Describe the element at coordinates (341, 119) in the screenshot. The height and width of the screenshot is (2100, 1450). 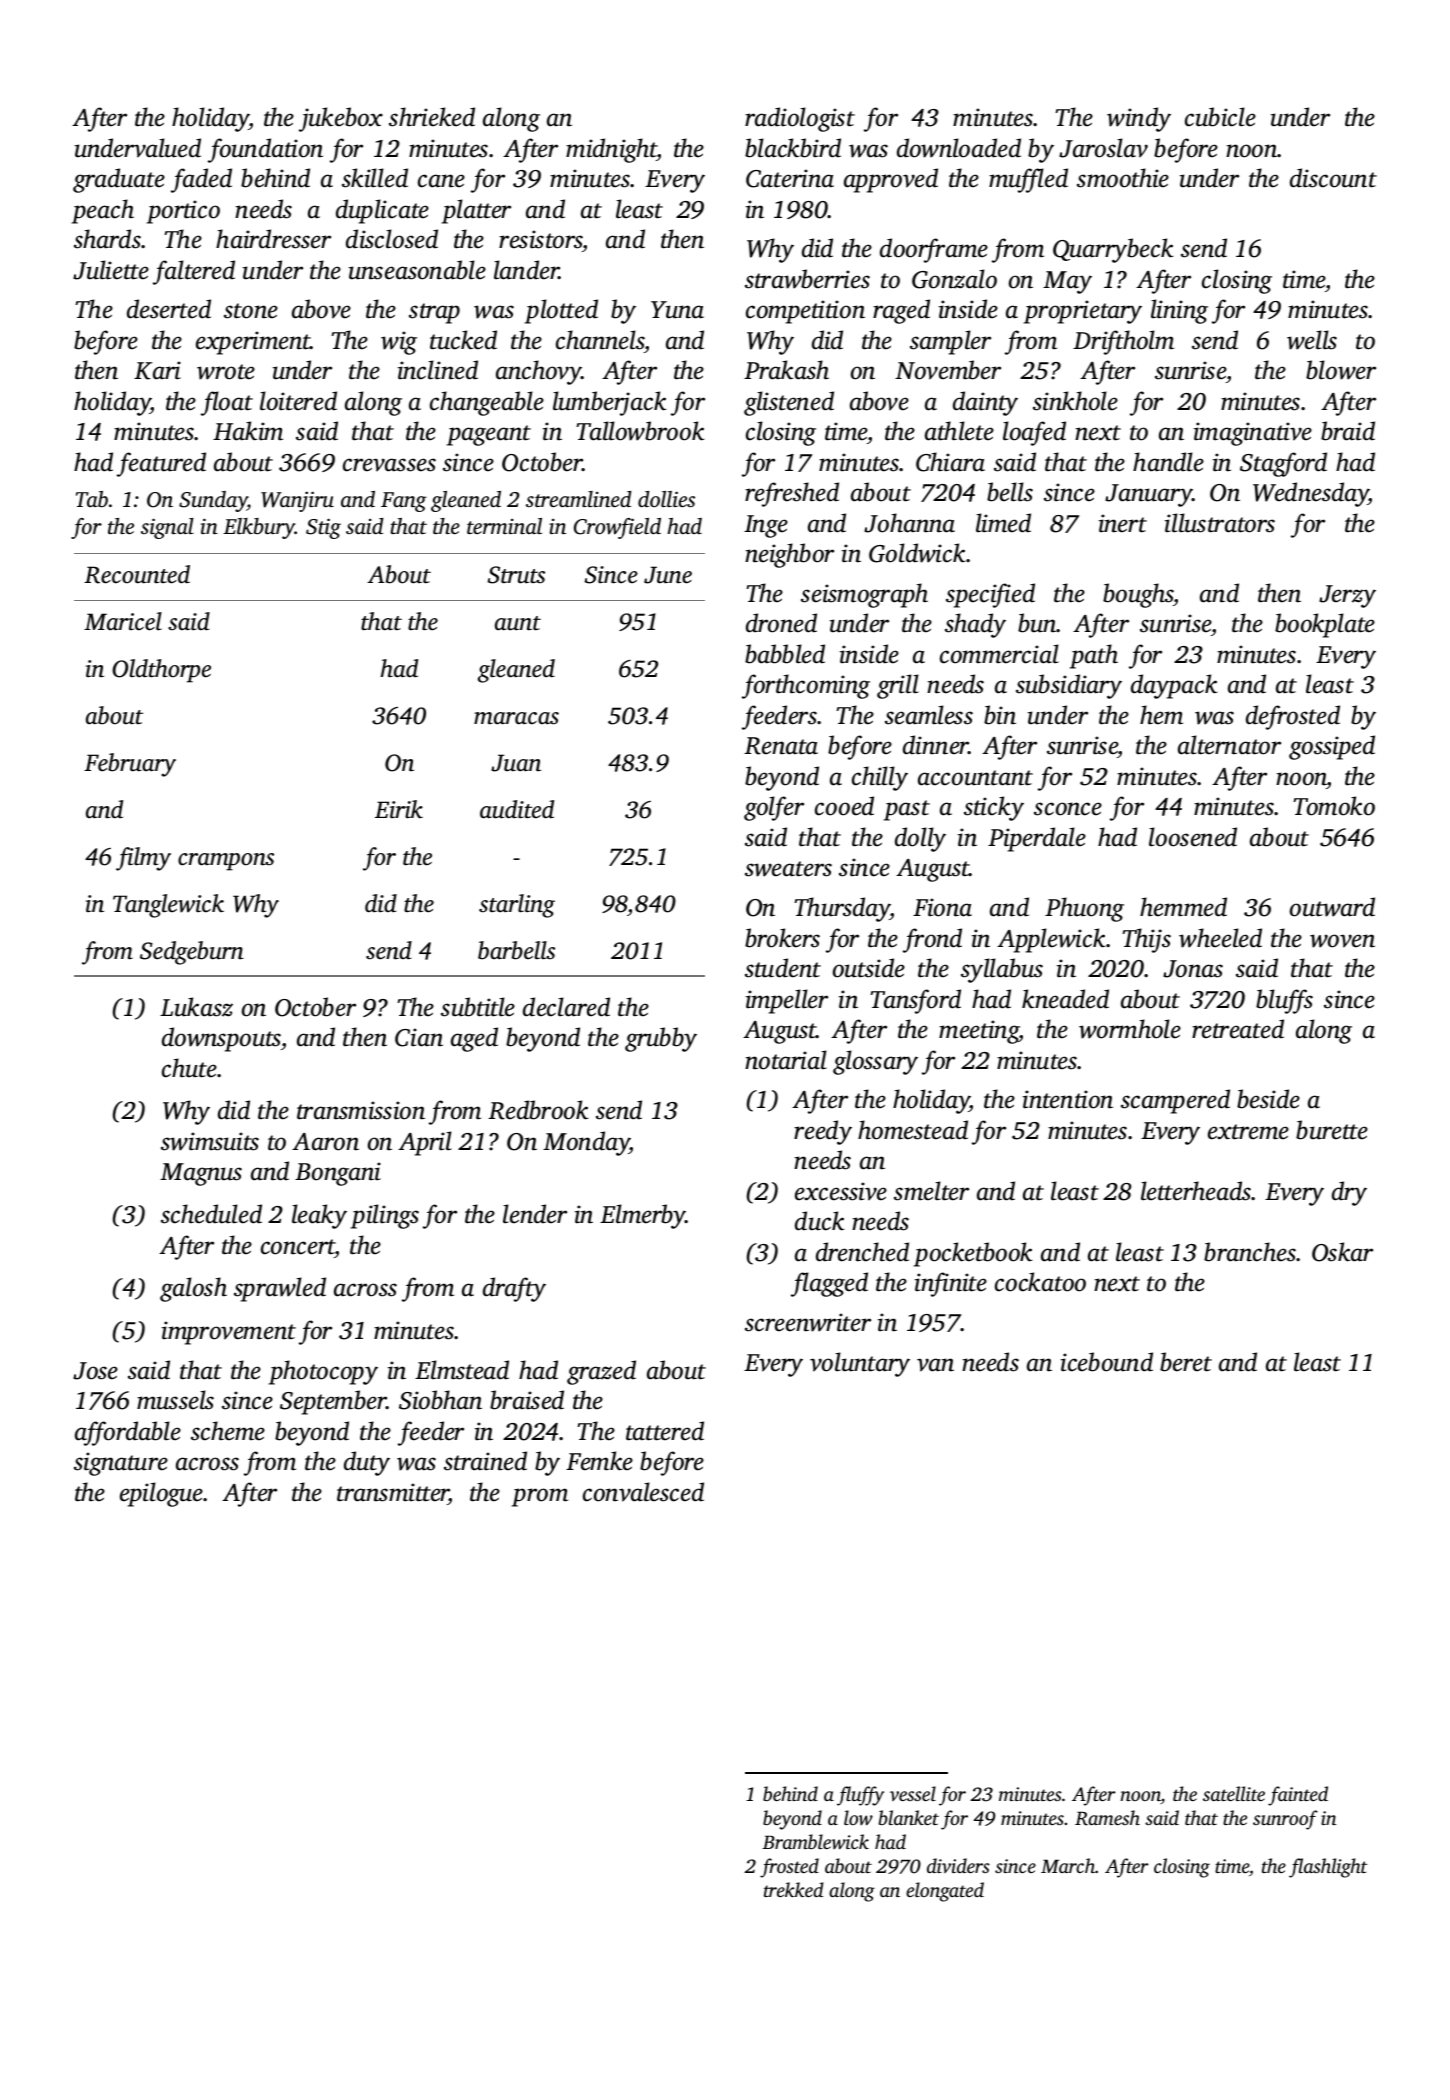
I see `jukebox` at that location.
